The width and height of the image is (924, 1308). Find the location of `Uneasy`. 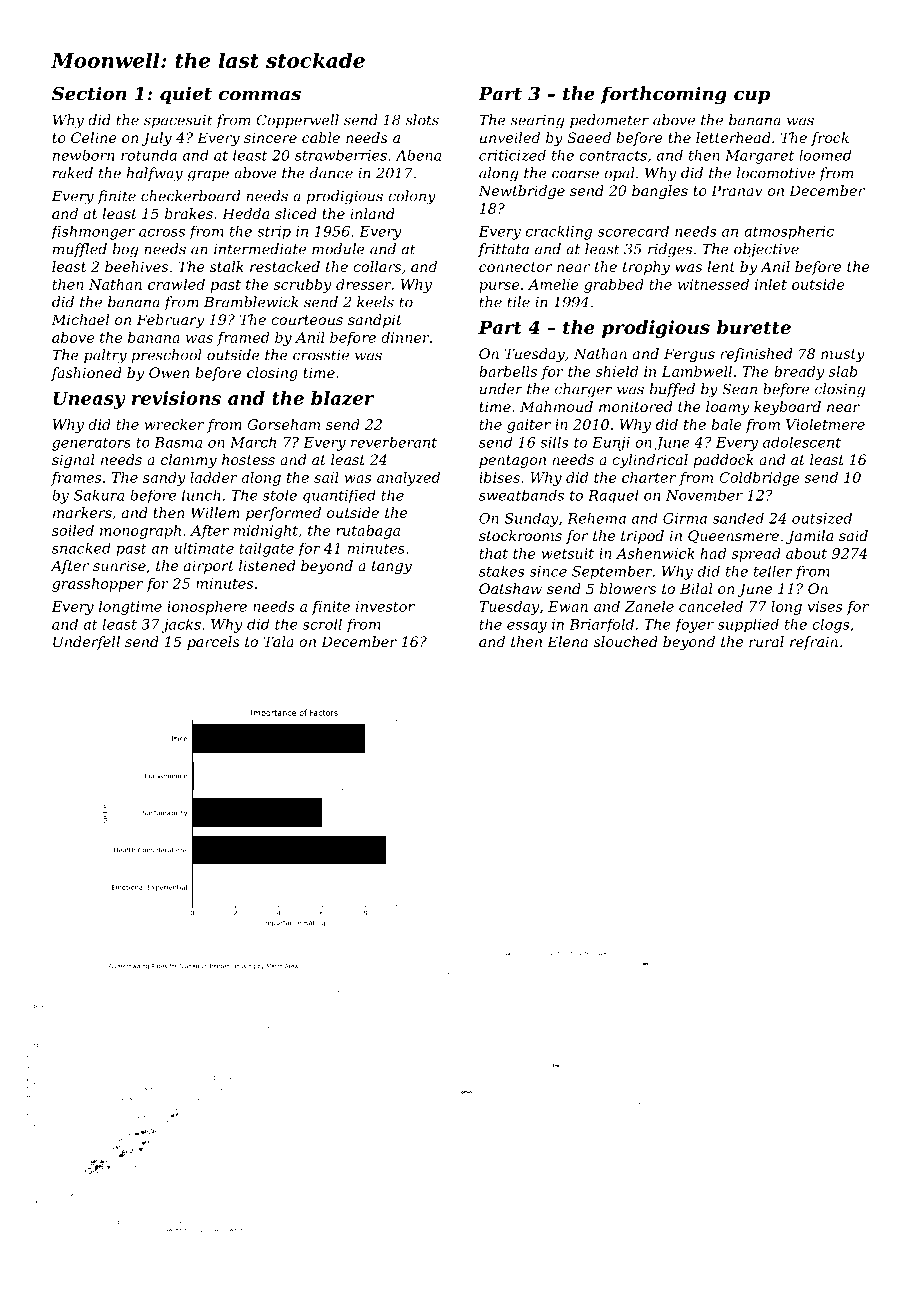

Uneasy is located at coordinates (89, 400).
